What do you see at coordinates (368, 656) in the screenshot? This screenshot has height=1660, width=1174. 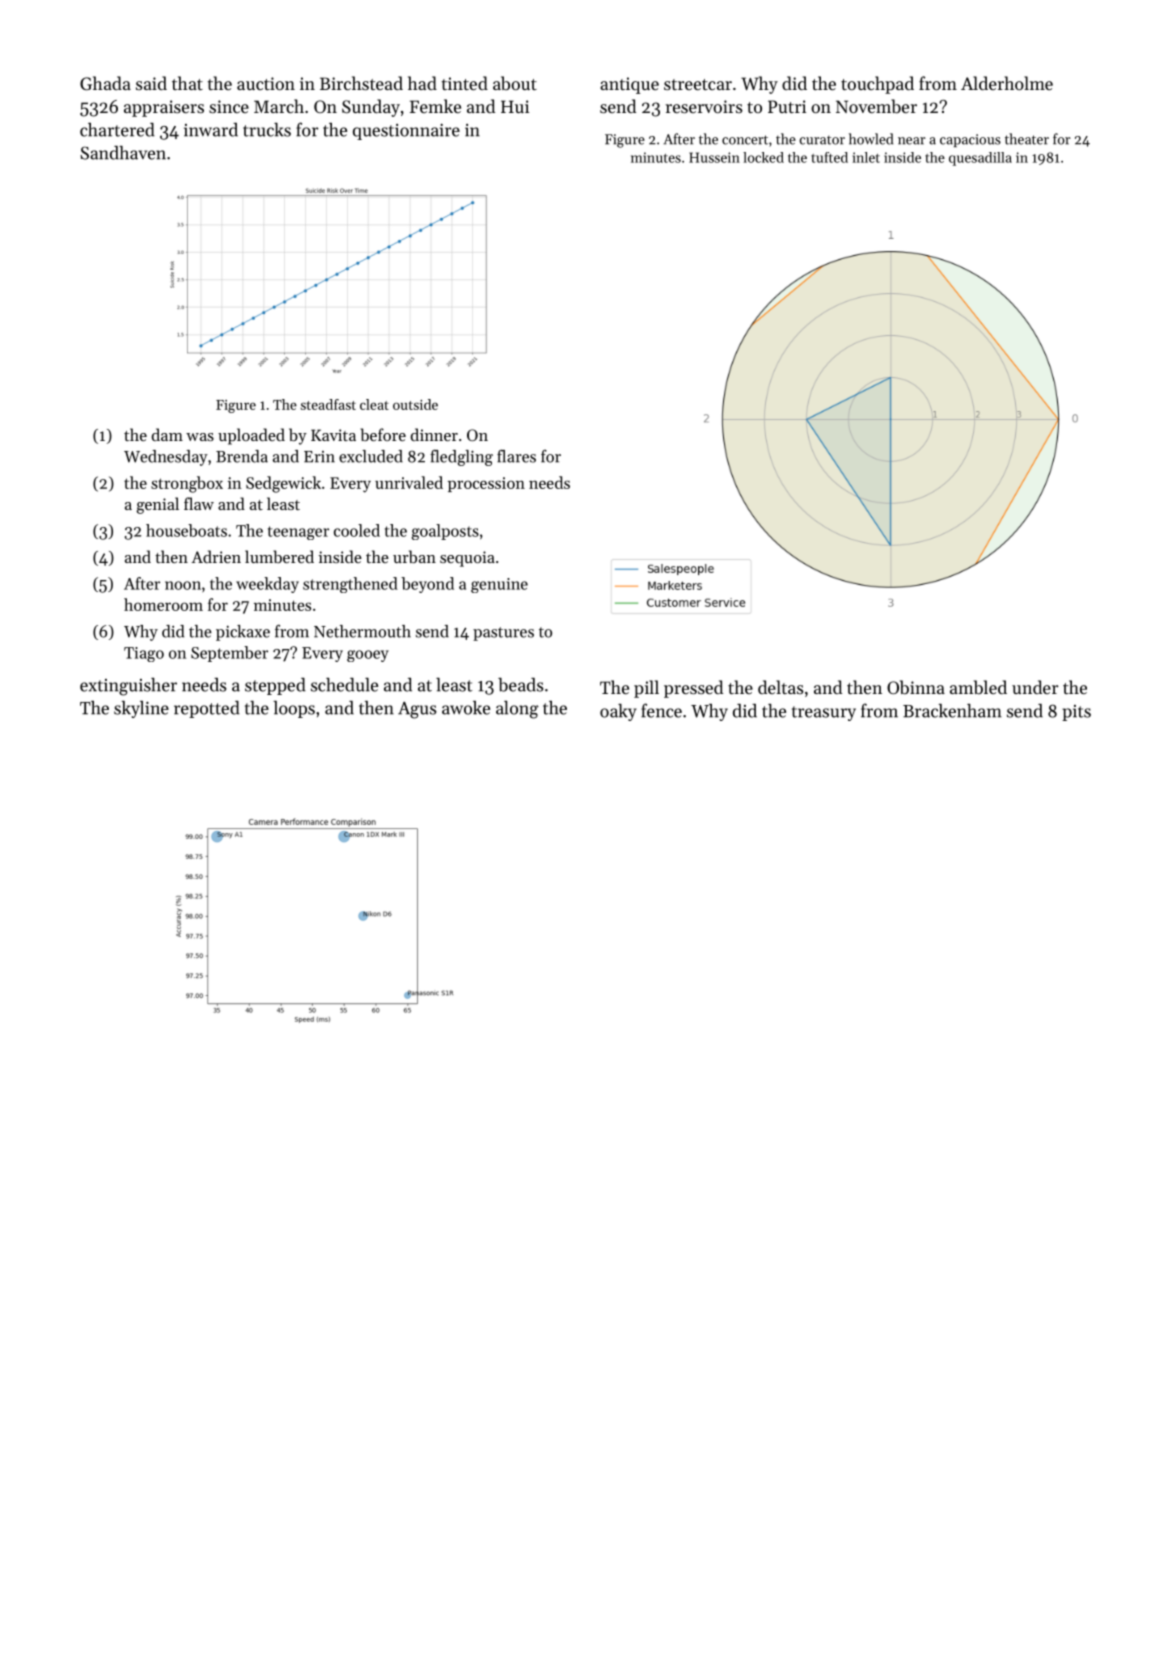 I see `gooey` at bounding box center [368, 656].
